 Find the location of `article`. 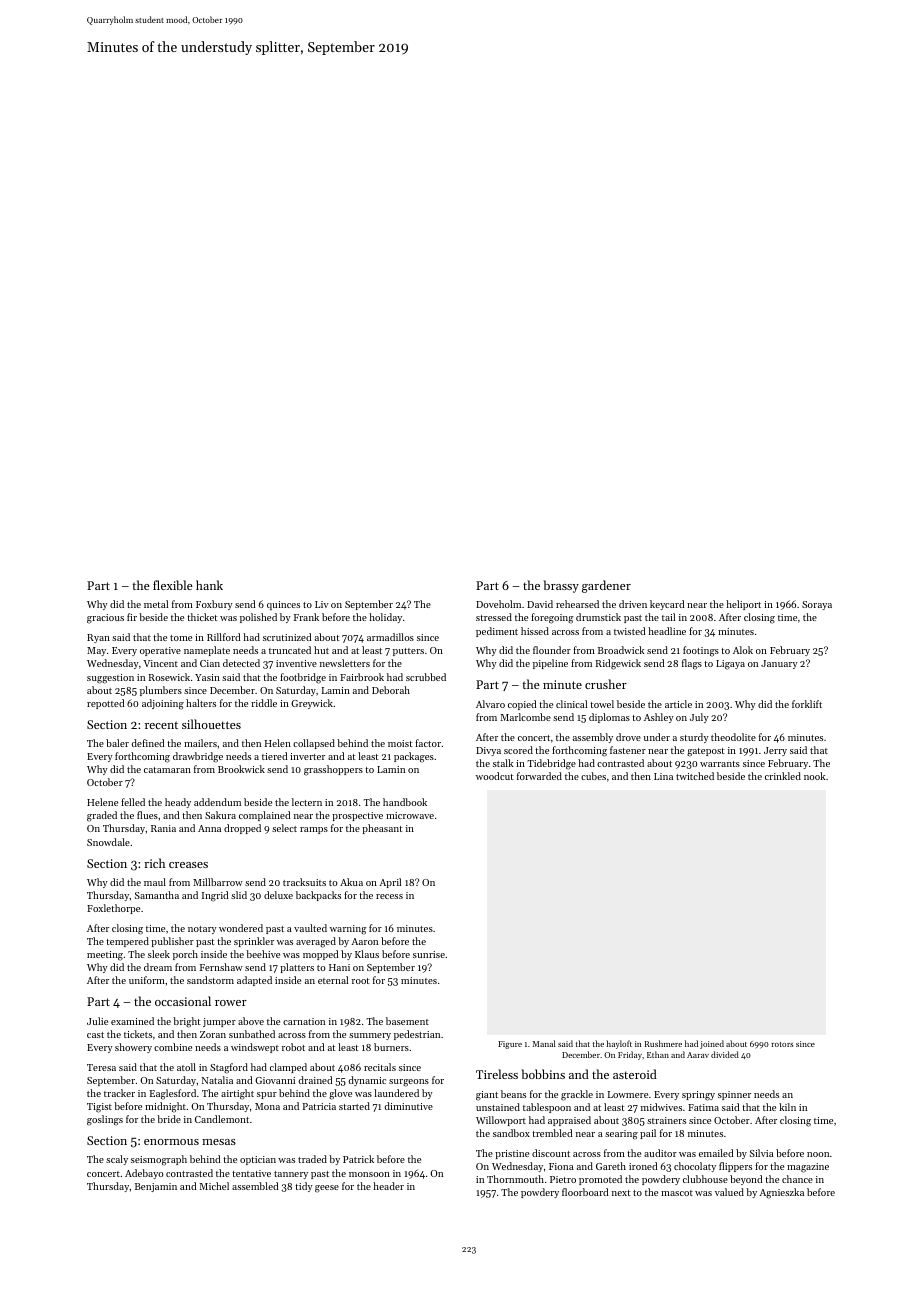

article is located at coordinates (678, 704).
